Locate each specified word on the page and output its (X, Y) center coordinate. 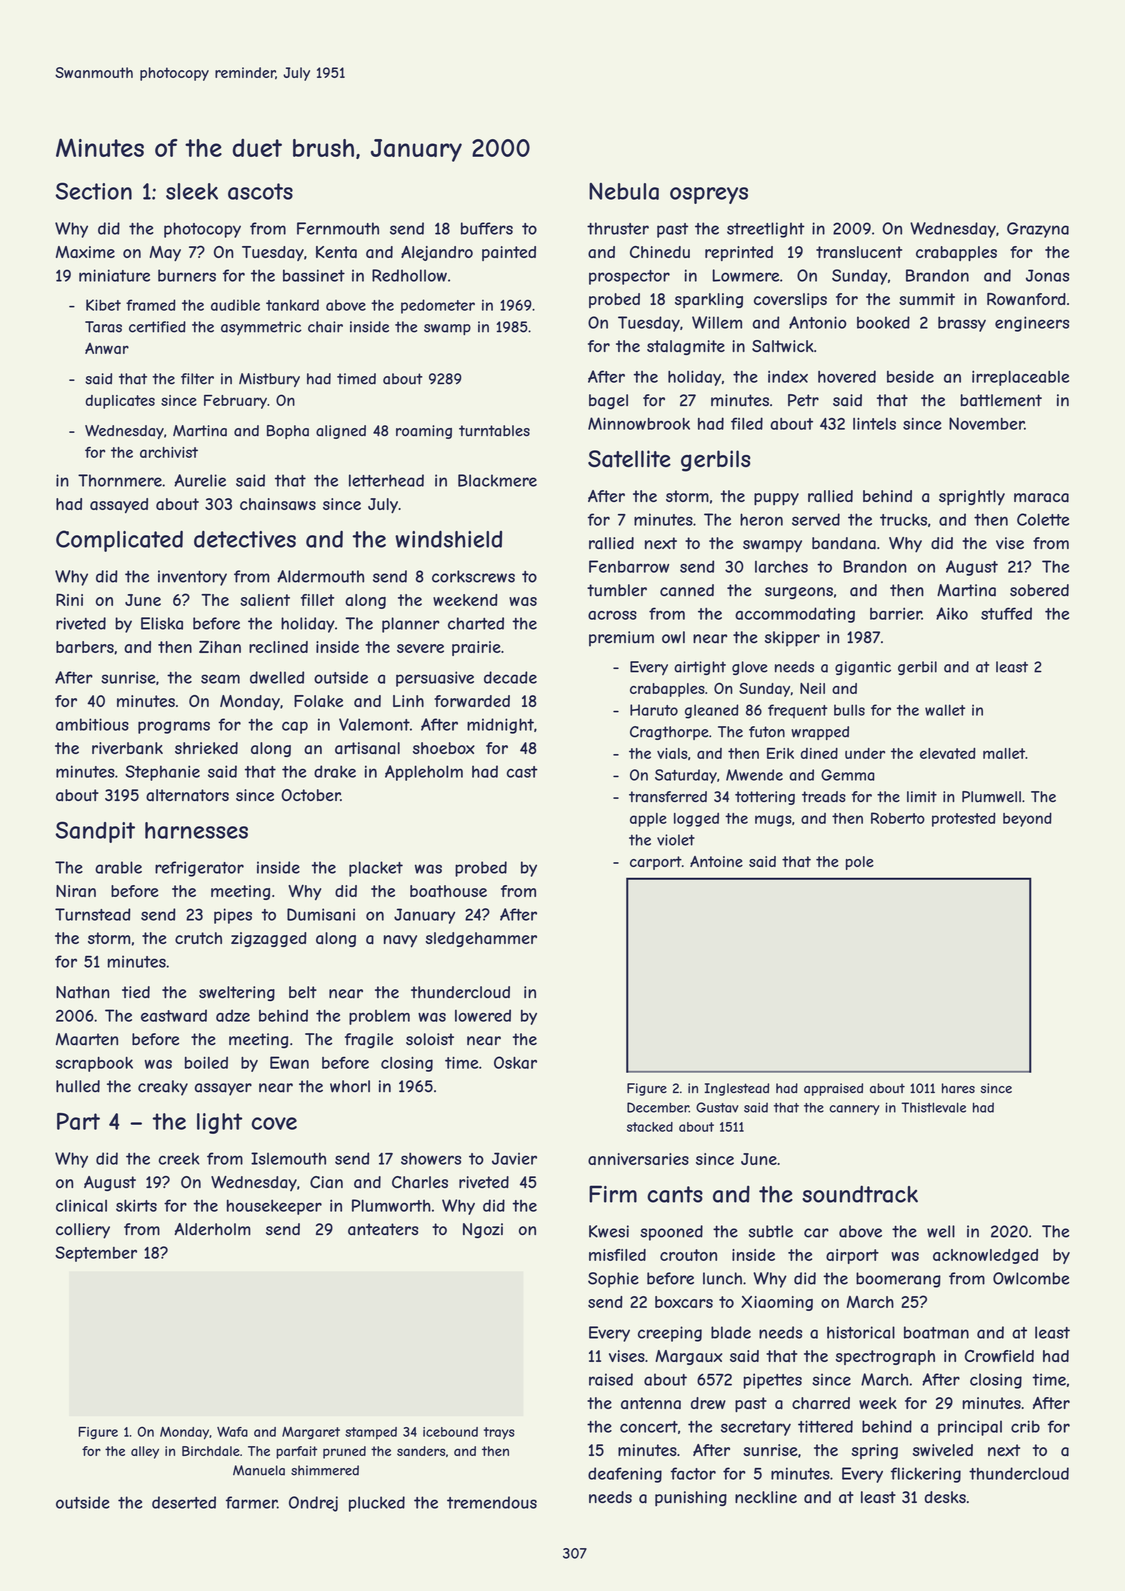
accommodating (795, 615)
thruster (618, 228)
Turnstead (92, 914)
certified (157, 327)
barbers (85, 647)
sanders (421, 1451)
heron (761, 519)
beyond (1027, 819)
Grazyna (1038, 230)
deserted (184, 1502)
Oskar (515, 1062)
